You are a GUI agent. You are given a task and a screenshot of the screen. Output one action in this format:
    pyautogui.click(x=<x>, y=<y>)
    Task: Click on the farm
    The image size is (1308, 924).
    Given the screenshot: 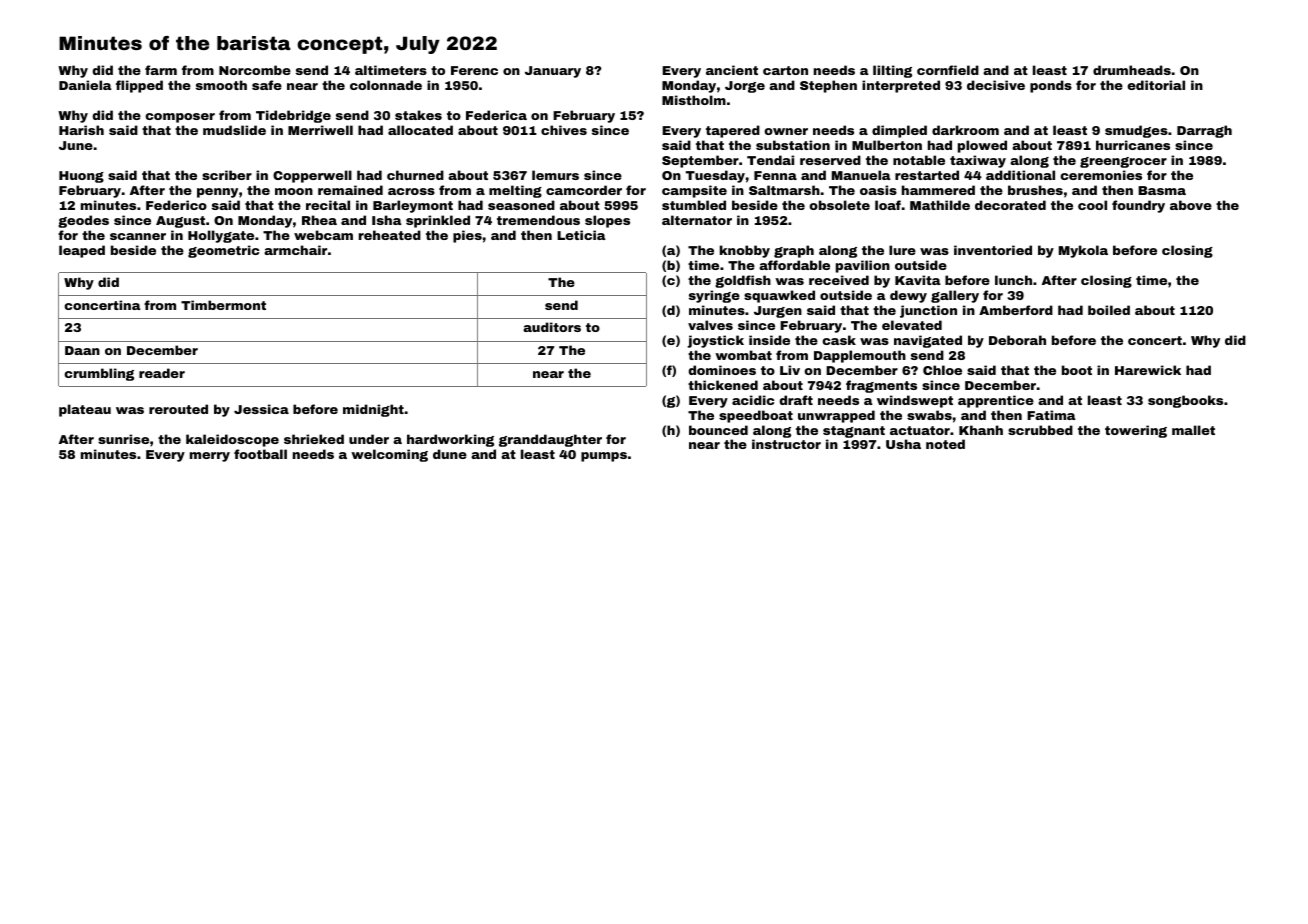 What is the action you would take?
    pyautogui.click(x=161, y=70)
